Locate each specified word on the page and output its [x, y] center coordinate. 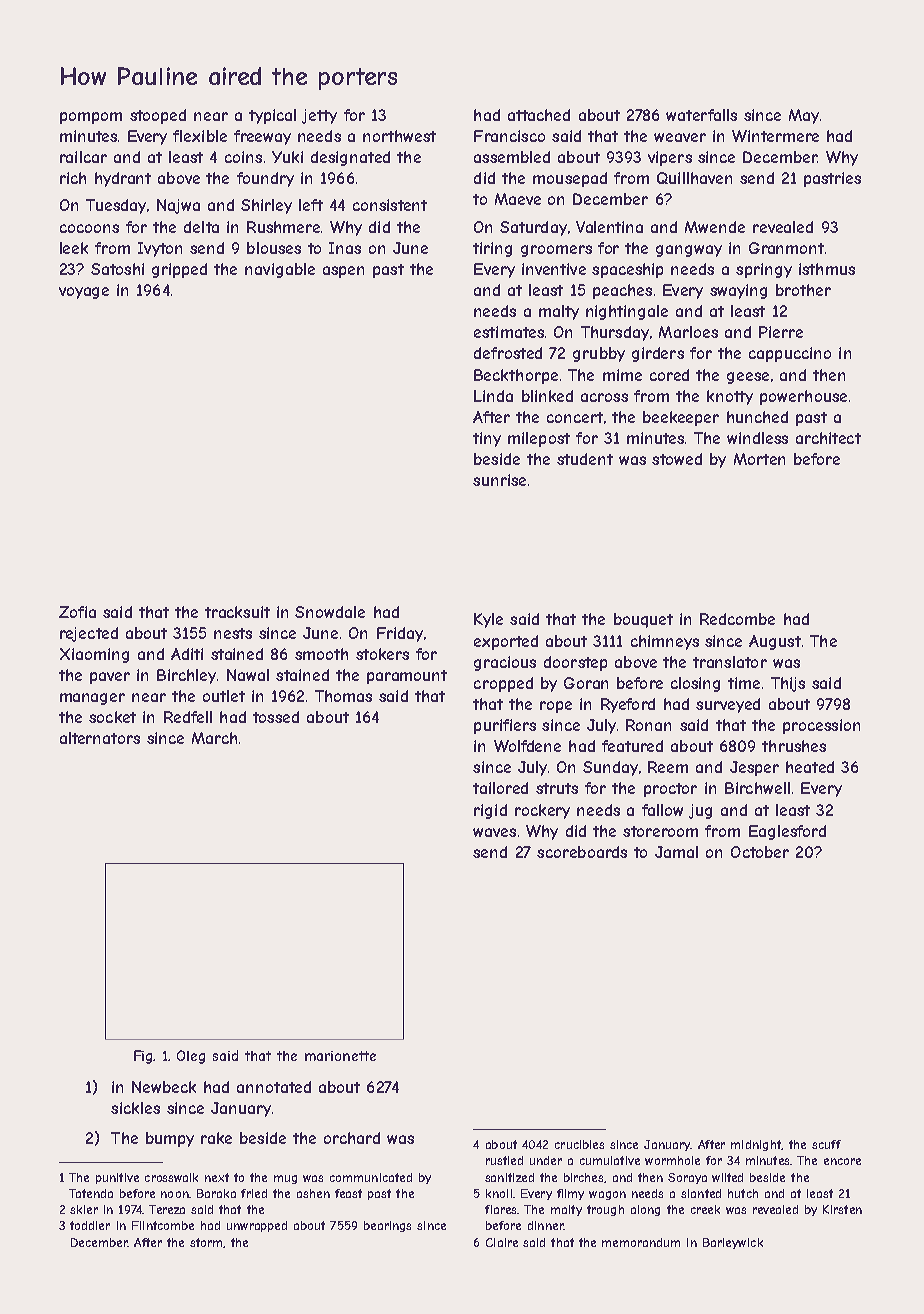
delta [201, 227]
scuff [826, 1144]
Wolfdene [527, 746]
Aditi [187, 654]
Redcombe [737, 619]
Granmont [786, 248]
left [311, 205]
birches [583, 1177]
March [214, 738]
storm [206, 1242]
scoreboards [582, 852]
